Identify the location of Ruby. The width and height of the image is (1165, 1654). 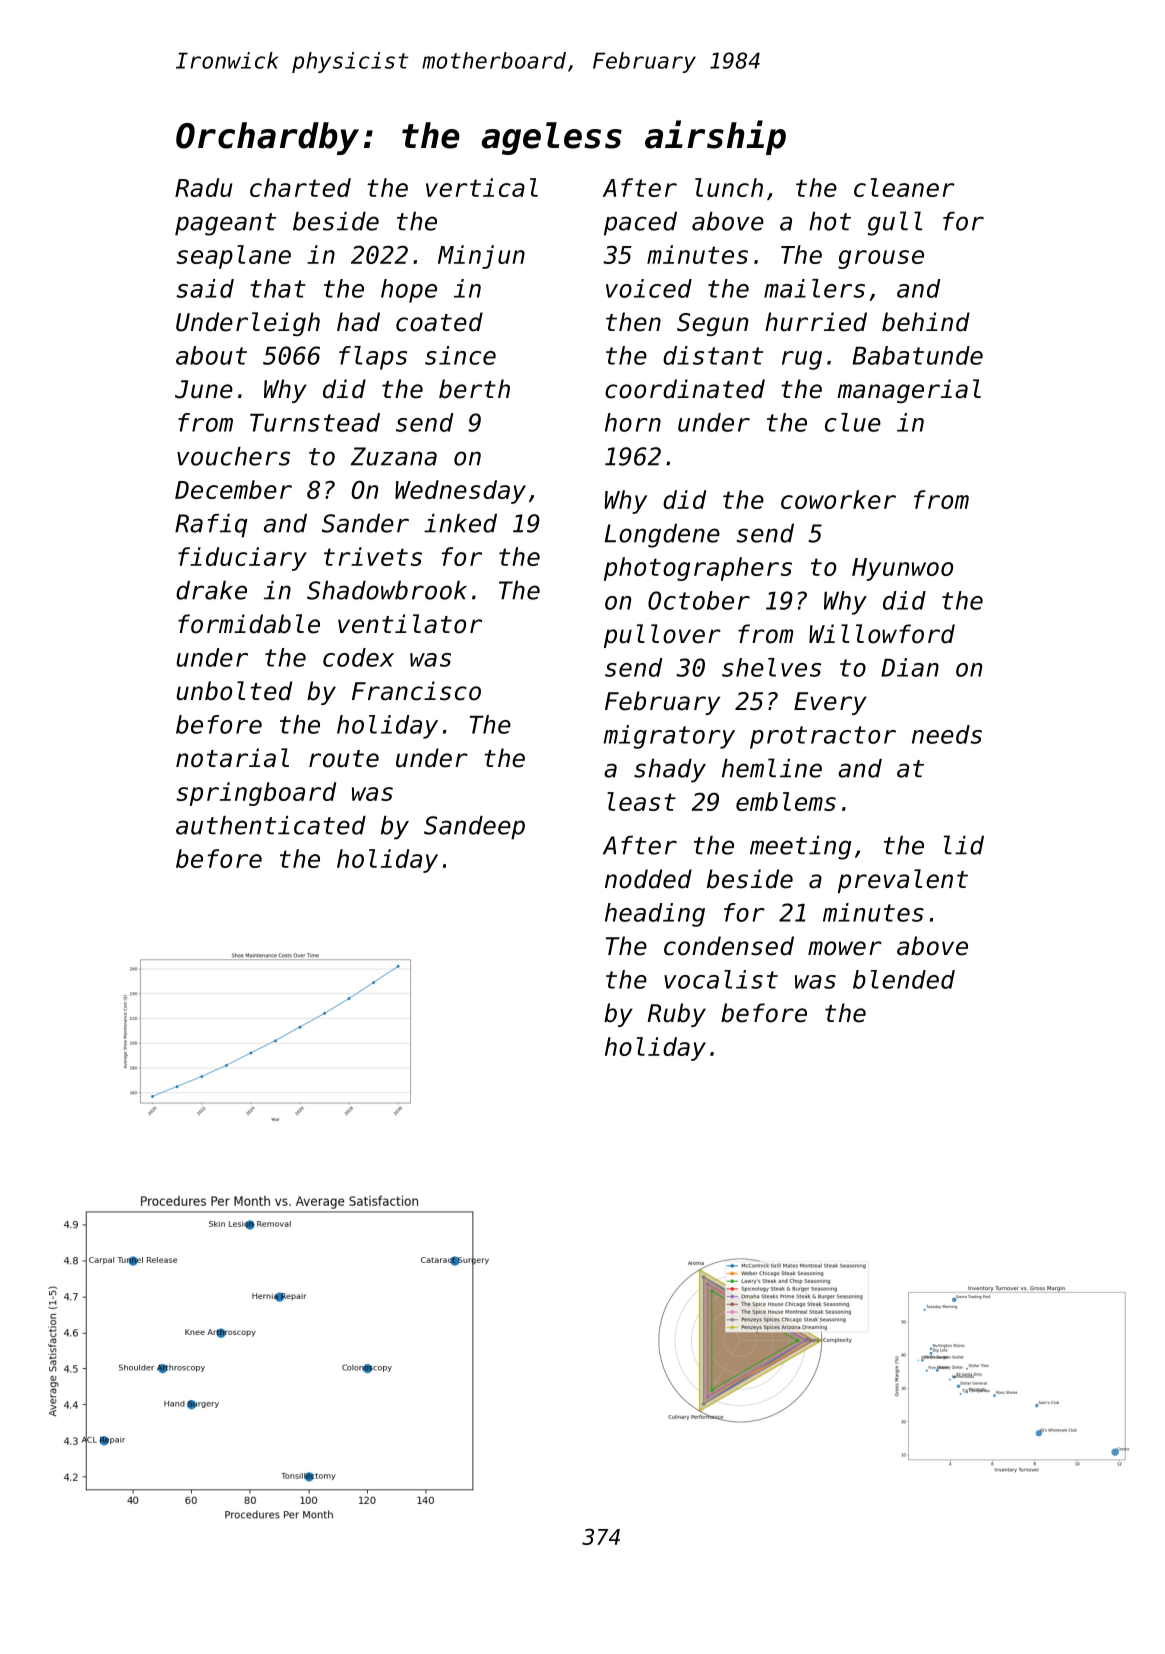
(676, 1015).
